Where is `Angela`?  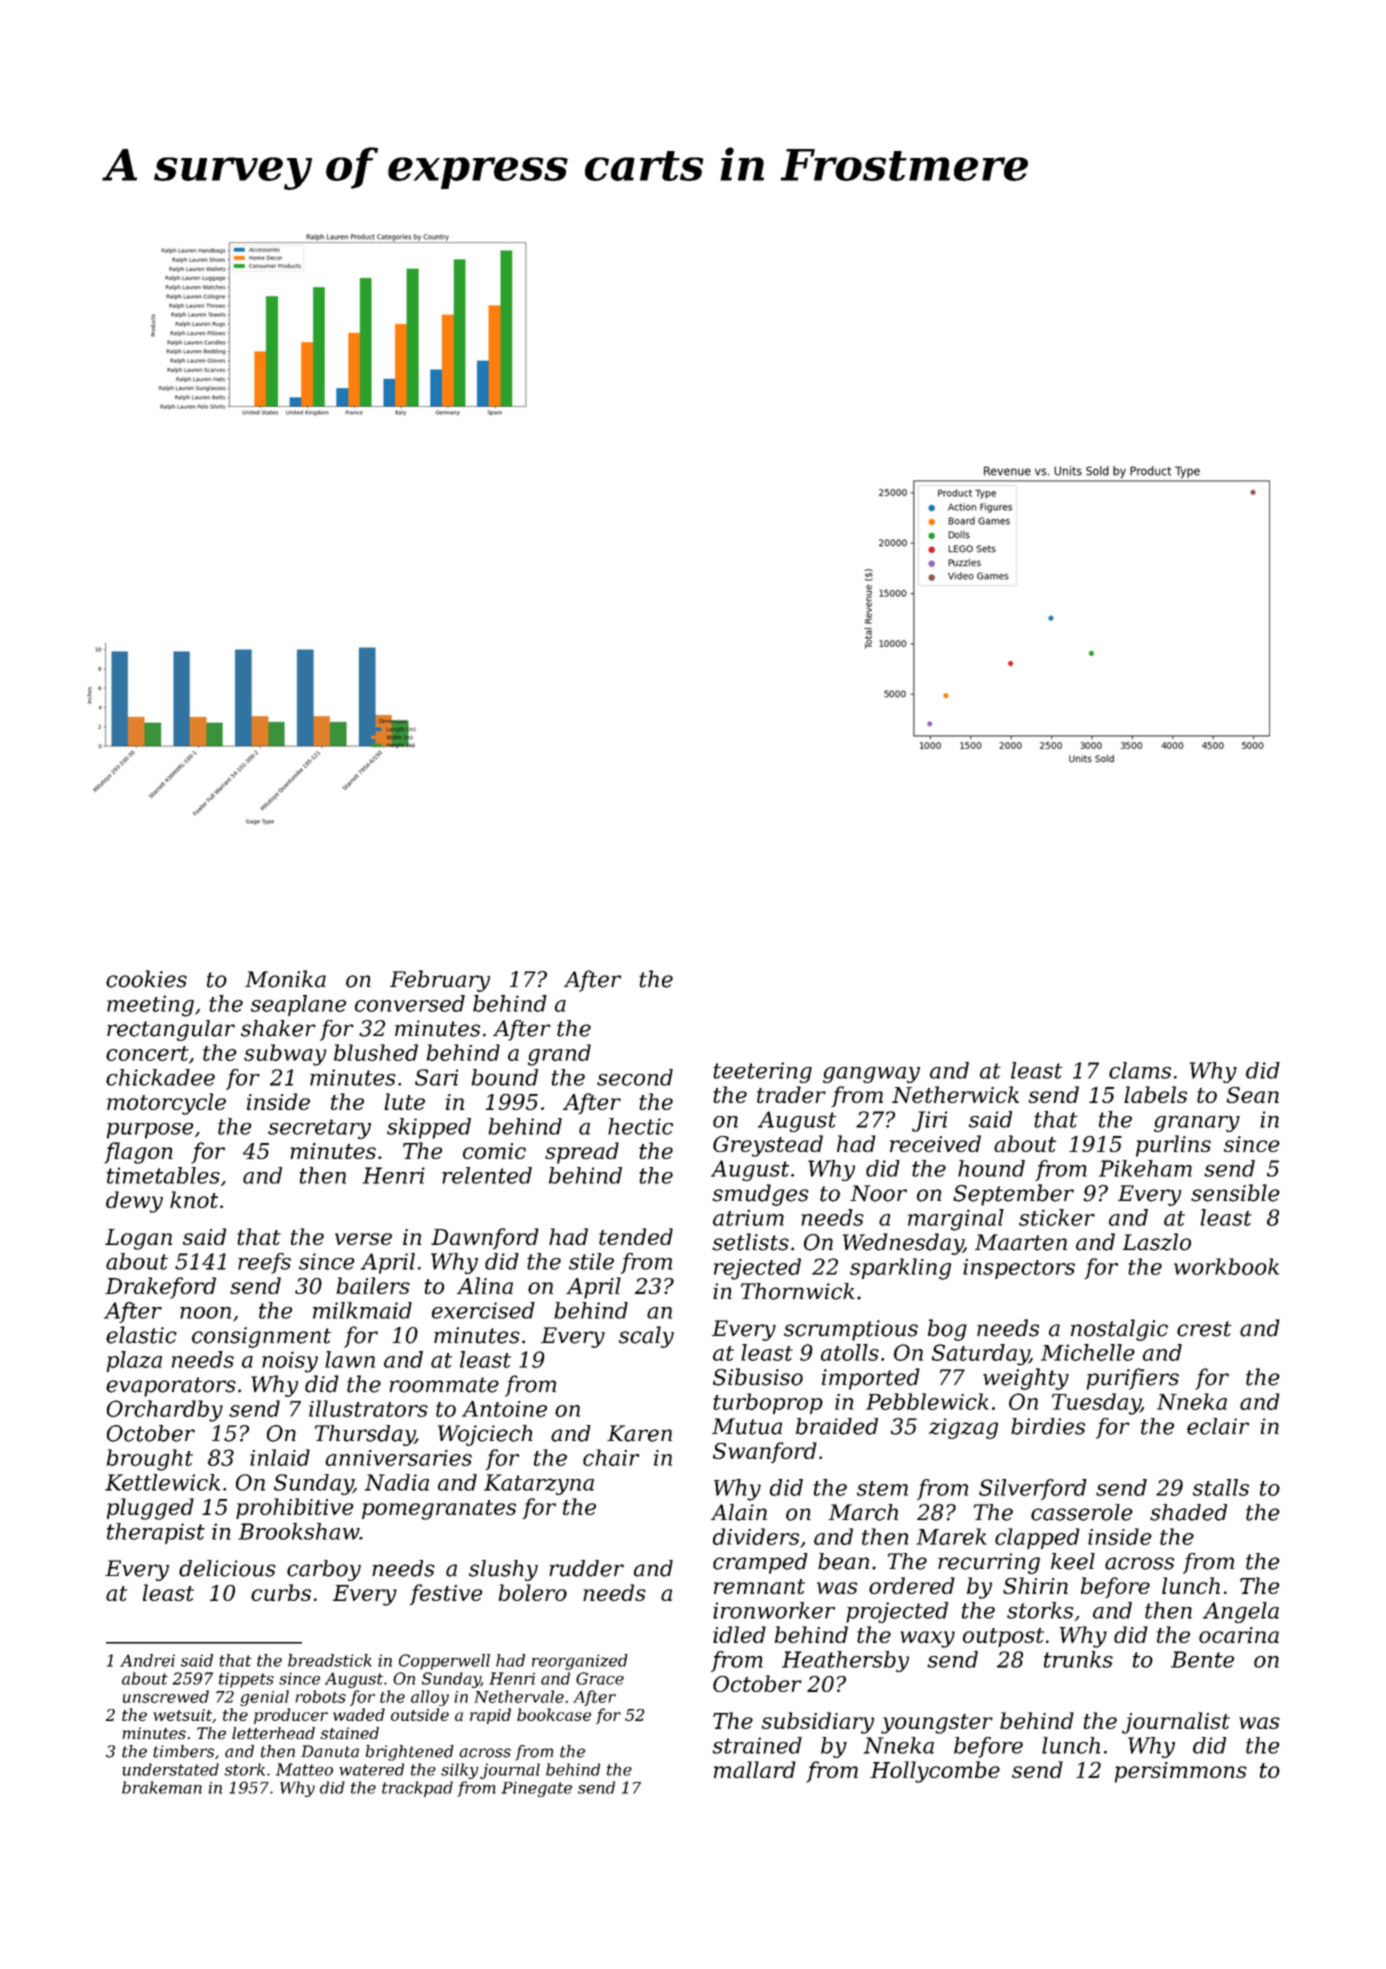 Angela is located at coordinates (1241, 1612).
